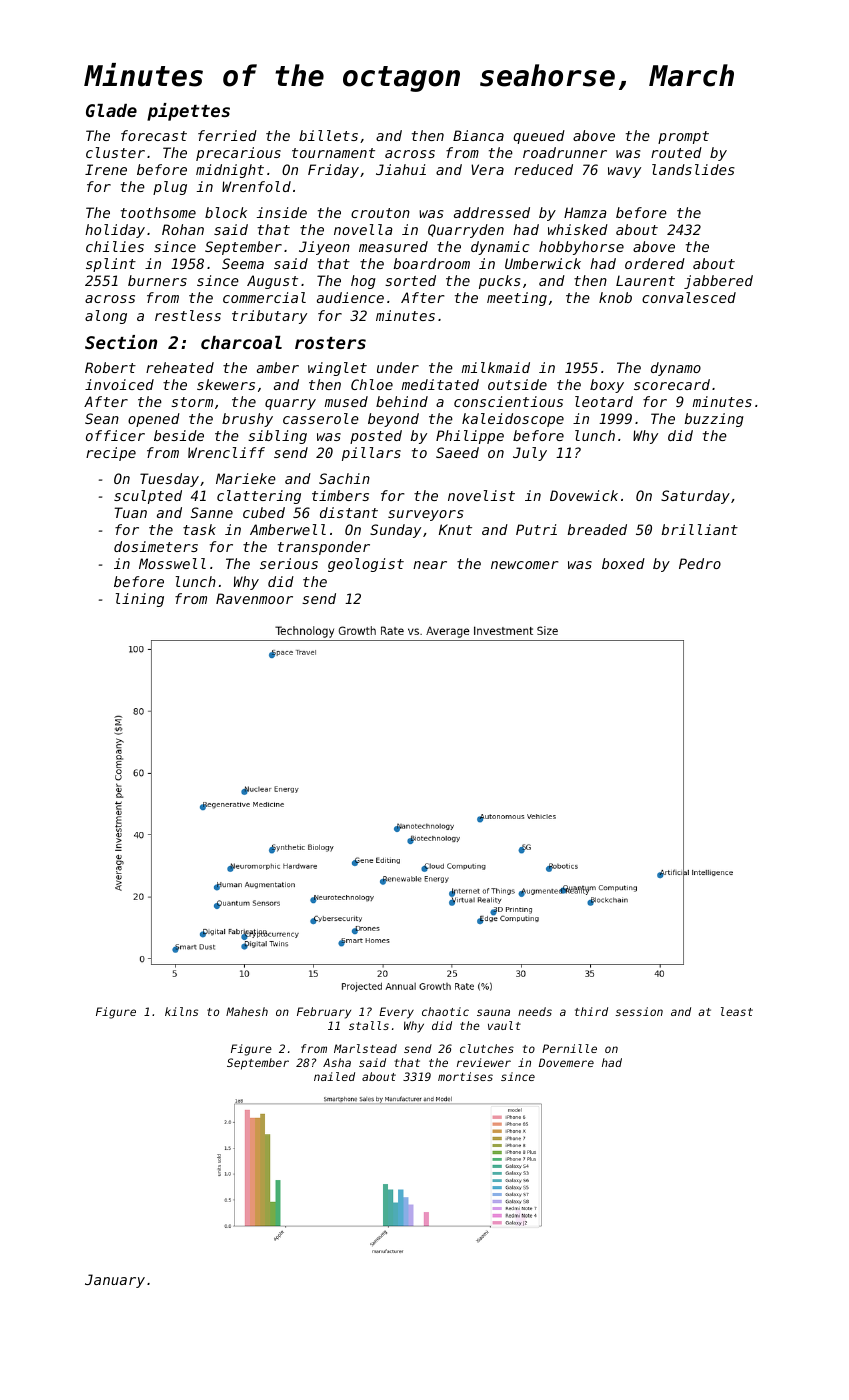 This page has width=849, height=1400. I want to click on nailed, so click(334, 1076).
